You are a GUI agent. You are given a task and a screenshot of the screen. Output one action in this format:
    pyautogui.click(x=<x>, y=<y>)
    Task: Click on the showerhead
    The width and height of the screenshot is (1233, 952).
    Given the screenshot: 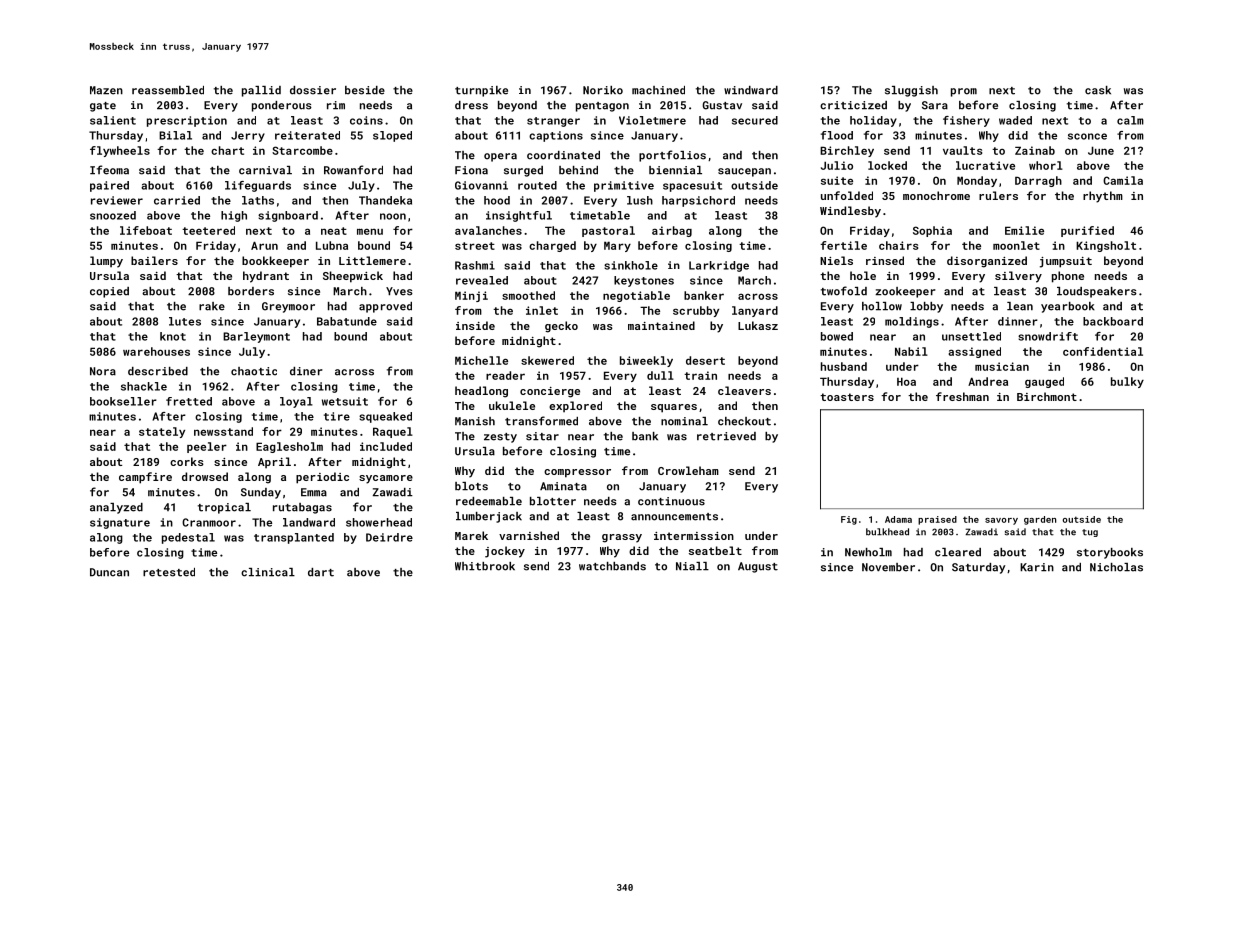 What is the action you would take?
    pyautogui.click(x=379, y=522)
